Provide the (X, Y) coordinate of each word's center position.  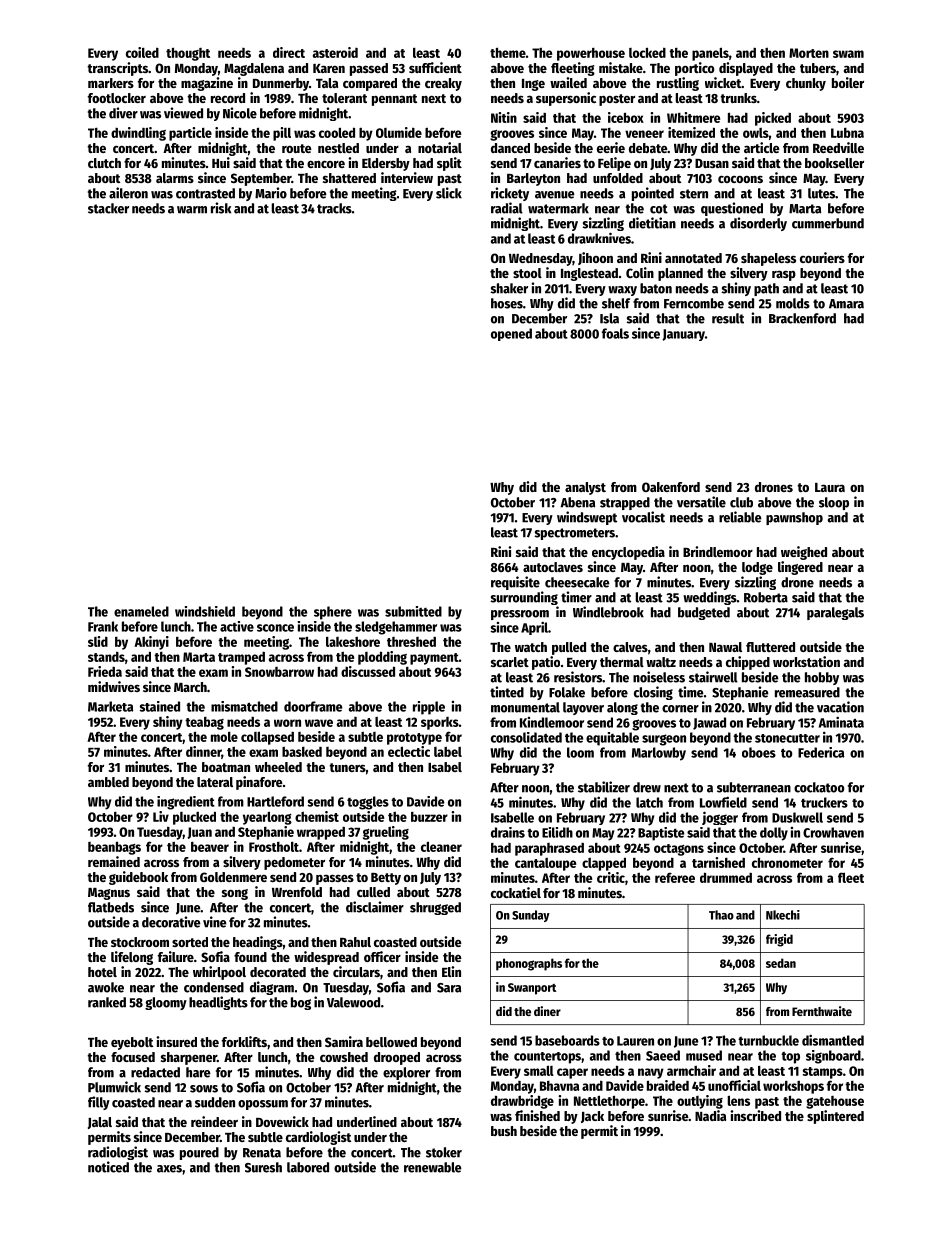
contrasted (205, 193)
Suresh (263, 1167)
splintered (835, 1117)
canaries (557, 162)
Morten (809, 53)
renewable (432, 1167)
